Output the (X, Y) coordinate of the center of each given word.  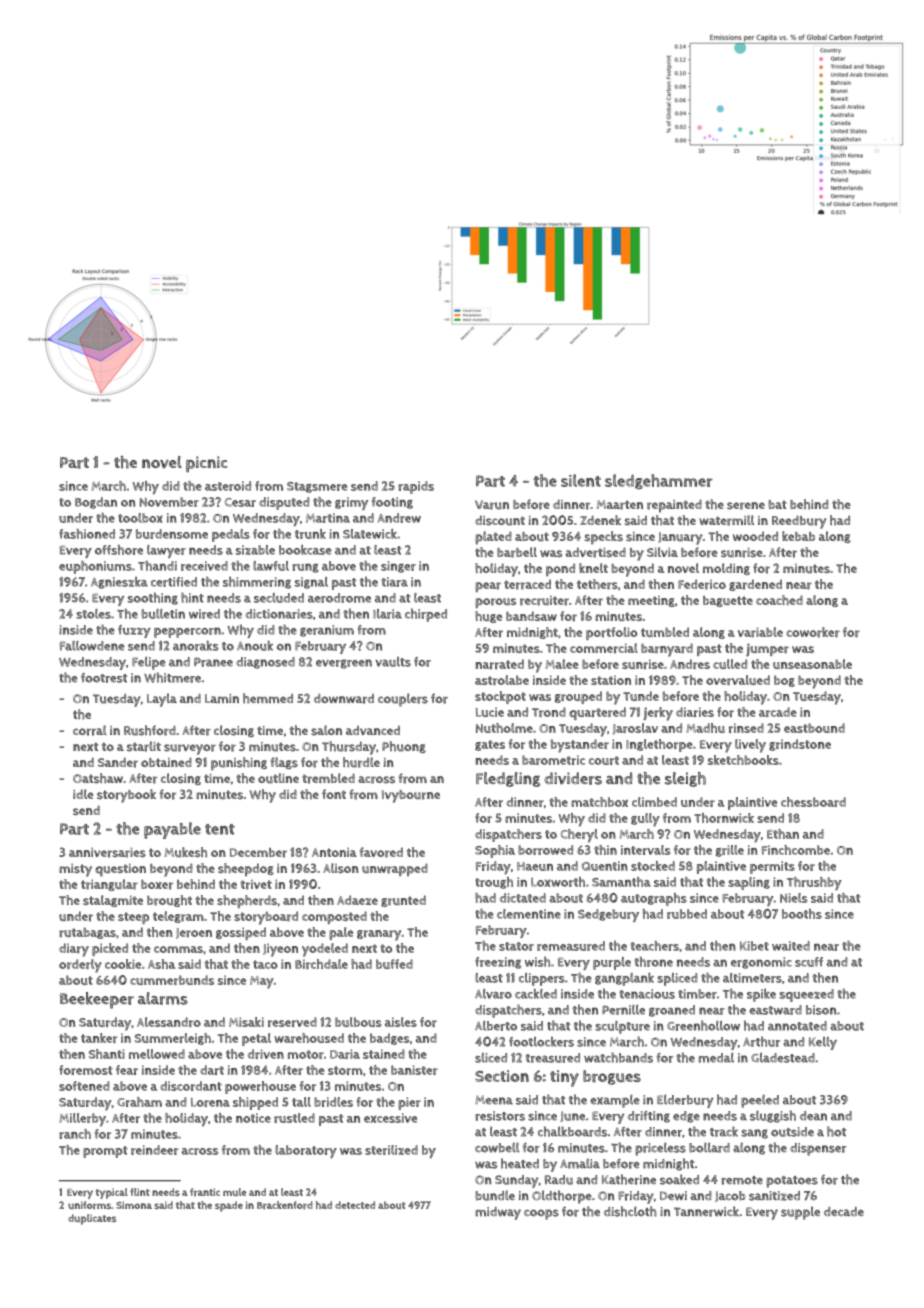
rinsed (746, 728)
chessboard (813, 802)
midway (498, 1213)
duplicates (92, 1219)
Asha (161, 964)
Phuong (404, 747)
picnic (206, 464)
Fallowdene (92, 646)
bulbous (358, 1022)
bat (777, 504)
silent (581, 480)
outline (278, 778)
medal (716, 1058)
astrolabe (502, 680)
